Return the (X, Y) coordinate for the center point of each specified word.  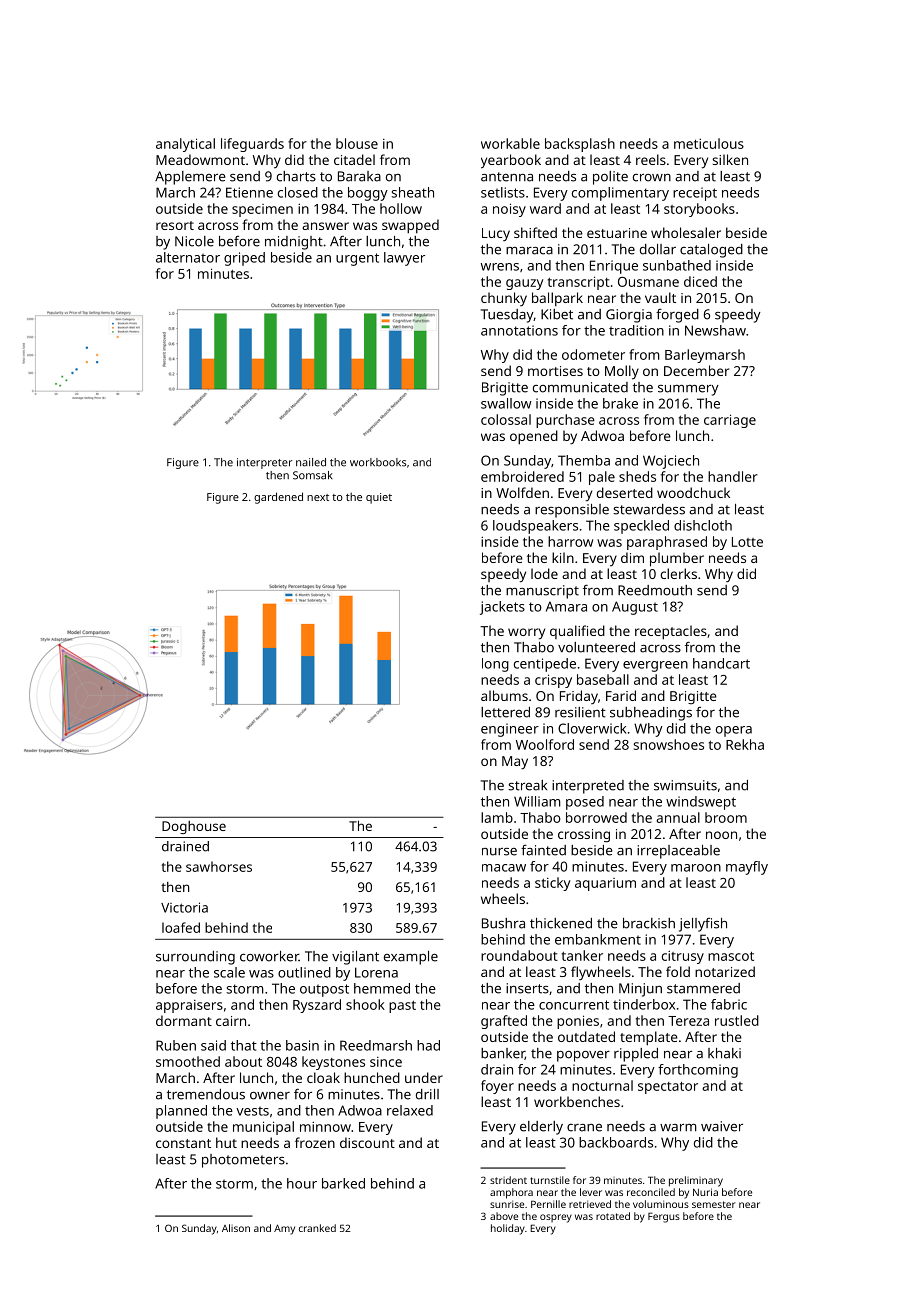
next (318, 497)
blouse (357, 143)
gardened (278, 498)
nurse (499, 852)
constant (183, 1143)
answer (325, 226)
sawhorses (219, 866)
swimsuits (685, 785)
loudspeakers (535, 527)
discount (367, 1142)
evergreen (655, 666)
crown (652, 178)
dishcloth (703, 525)
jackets (502, 608)
